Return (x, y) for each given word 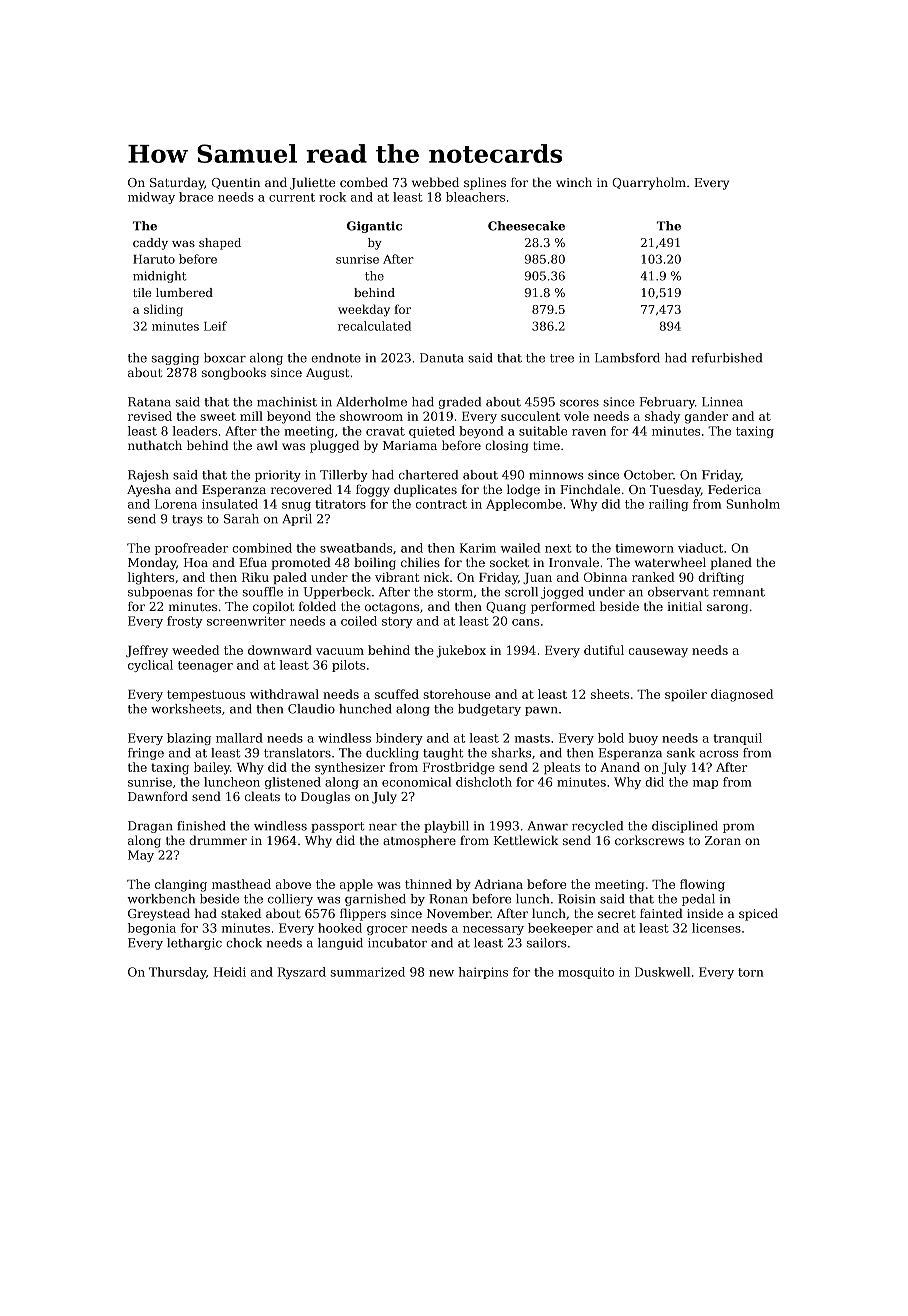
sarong (727, 609)
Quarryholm (649, 183)
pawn (541, 711)
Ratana (149, 402)
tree (562, 358)
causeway (658, 653)
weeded (195, 650)
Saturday (177, 183)
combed (364, 182)
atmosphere (419, 841)
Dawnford (158, 796)
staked (241, 913)
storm (455, 592)
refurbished (726, 358)
